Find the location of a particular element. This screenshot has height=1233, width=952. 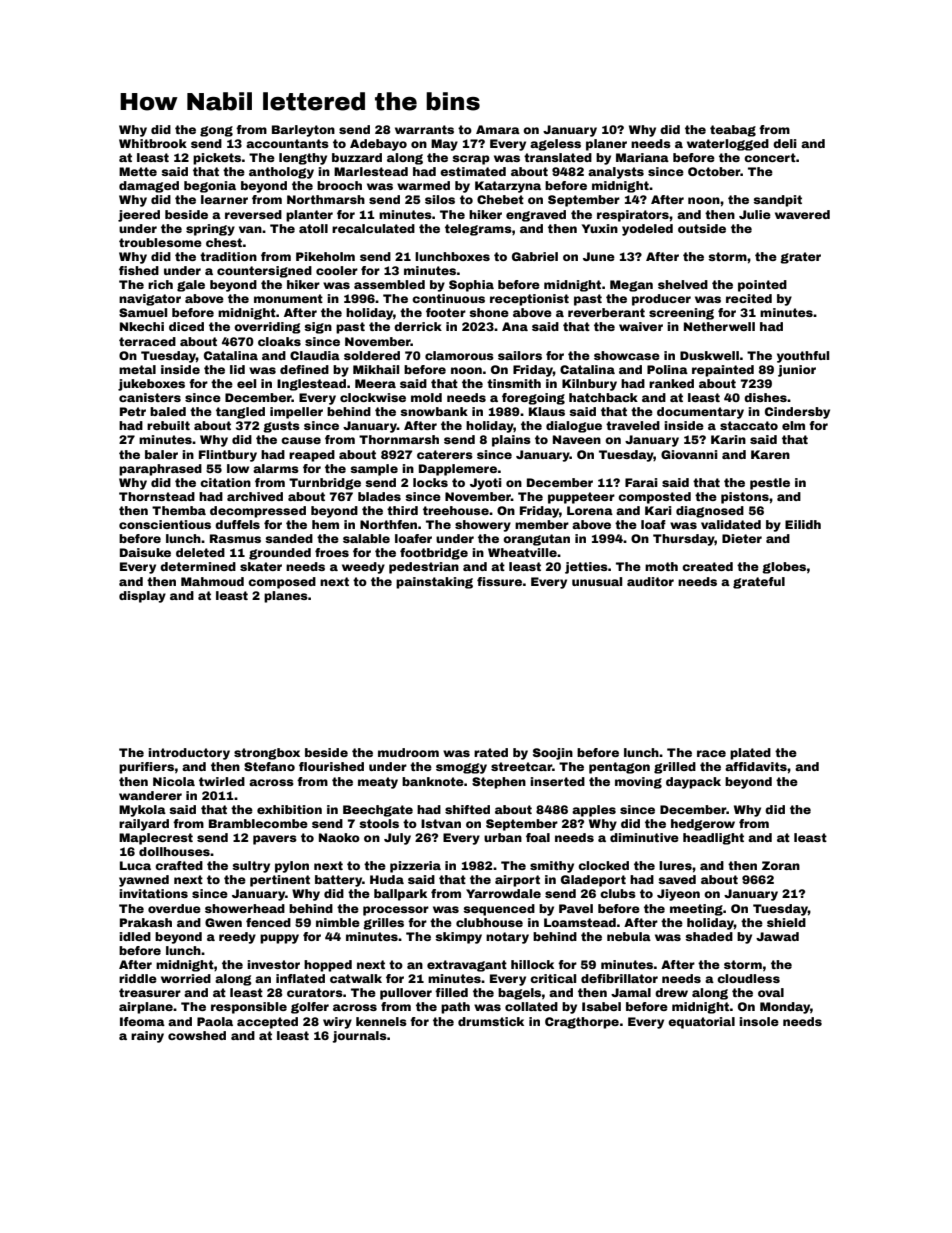

warrants is located at coordinates (424, 129).
